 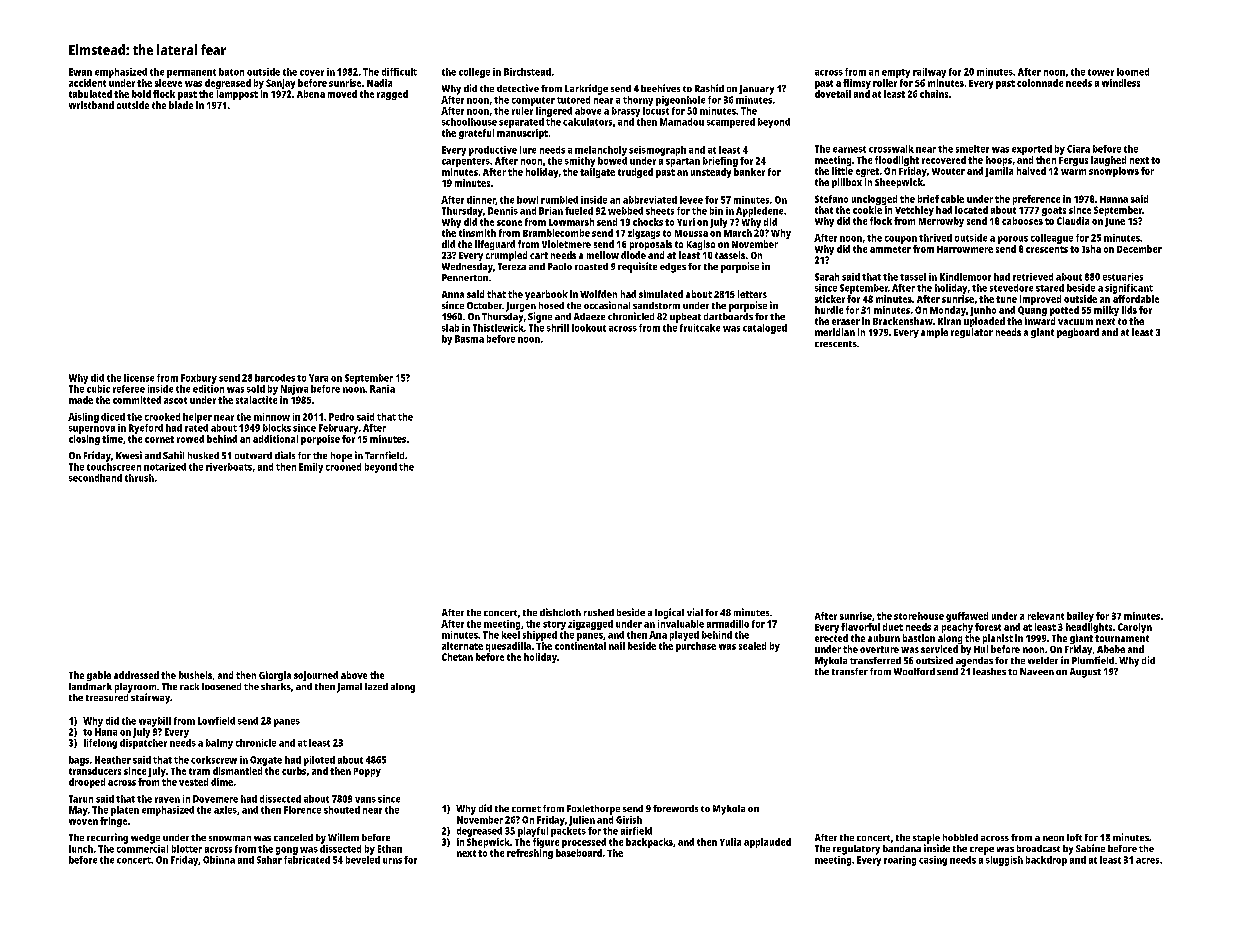 What do you see at coordinates (601, 151) in the document?
I see `melancholy` at bounding box center [601, 151].
